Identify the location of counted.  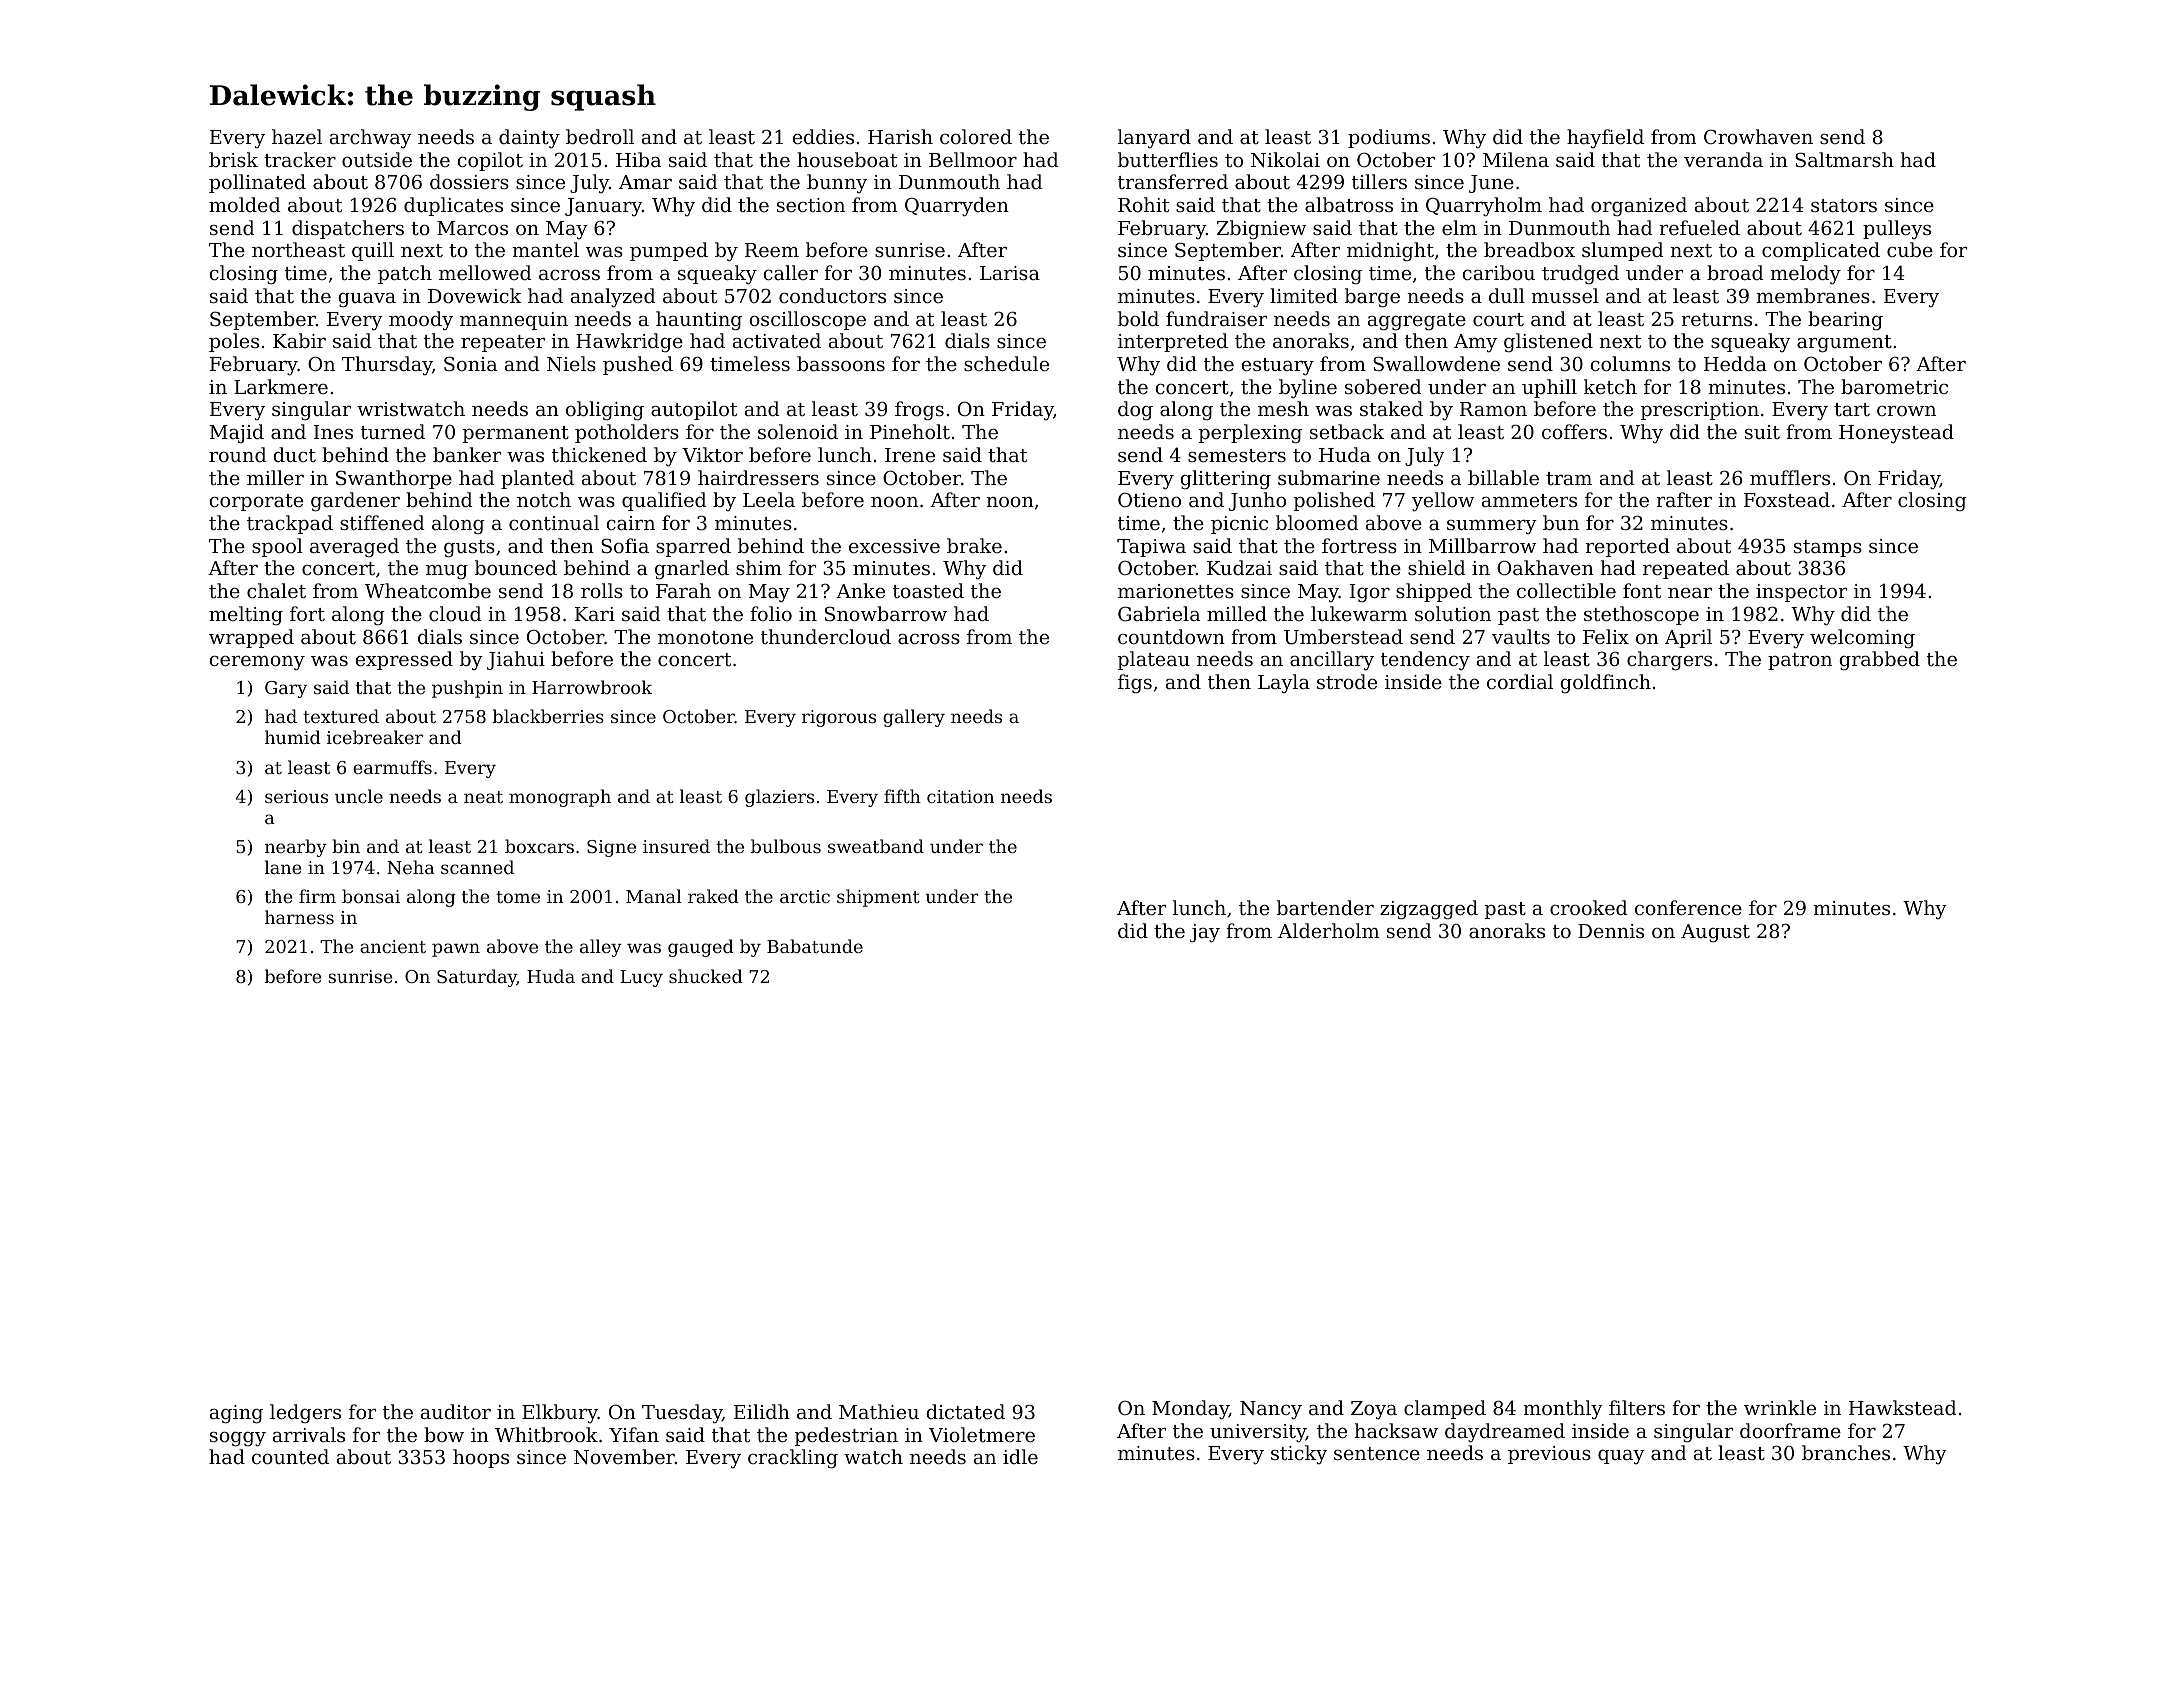
(290, 1456).
